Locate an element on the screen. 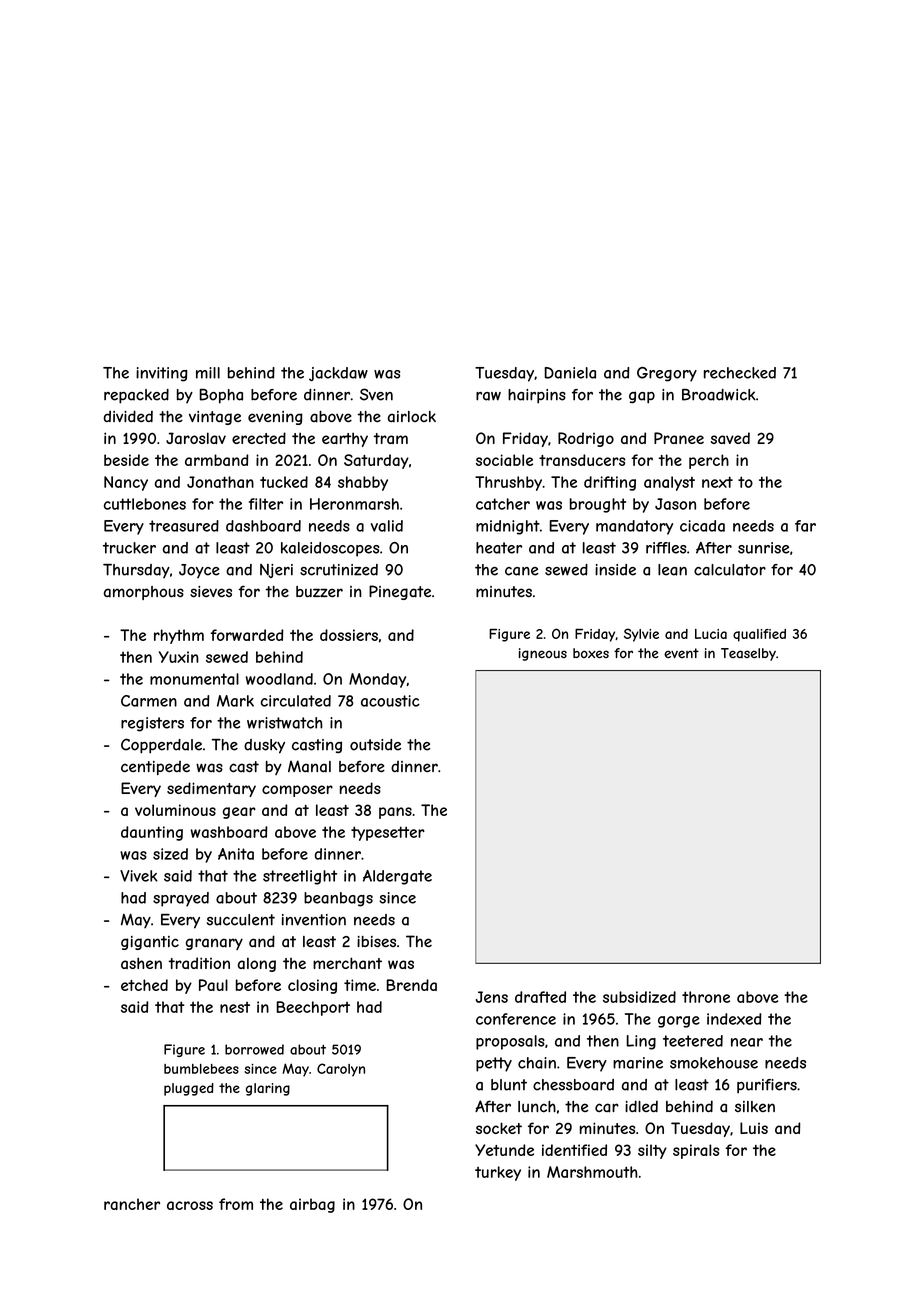 The width and height of the screenshot is (924, 1308). Pinegate is located at coordinates (400, 592).
